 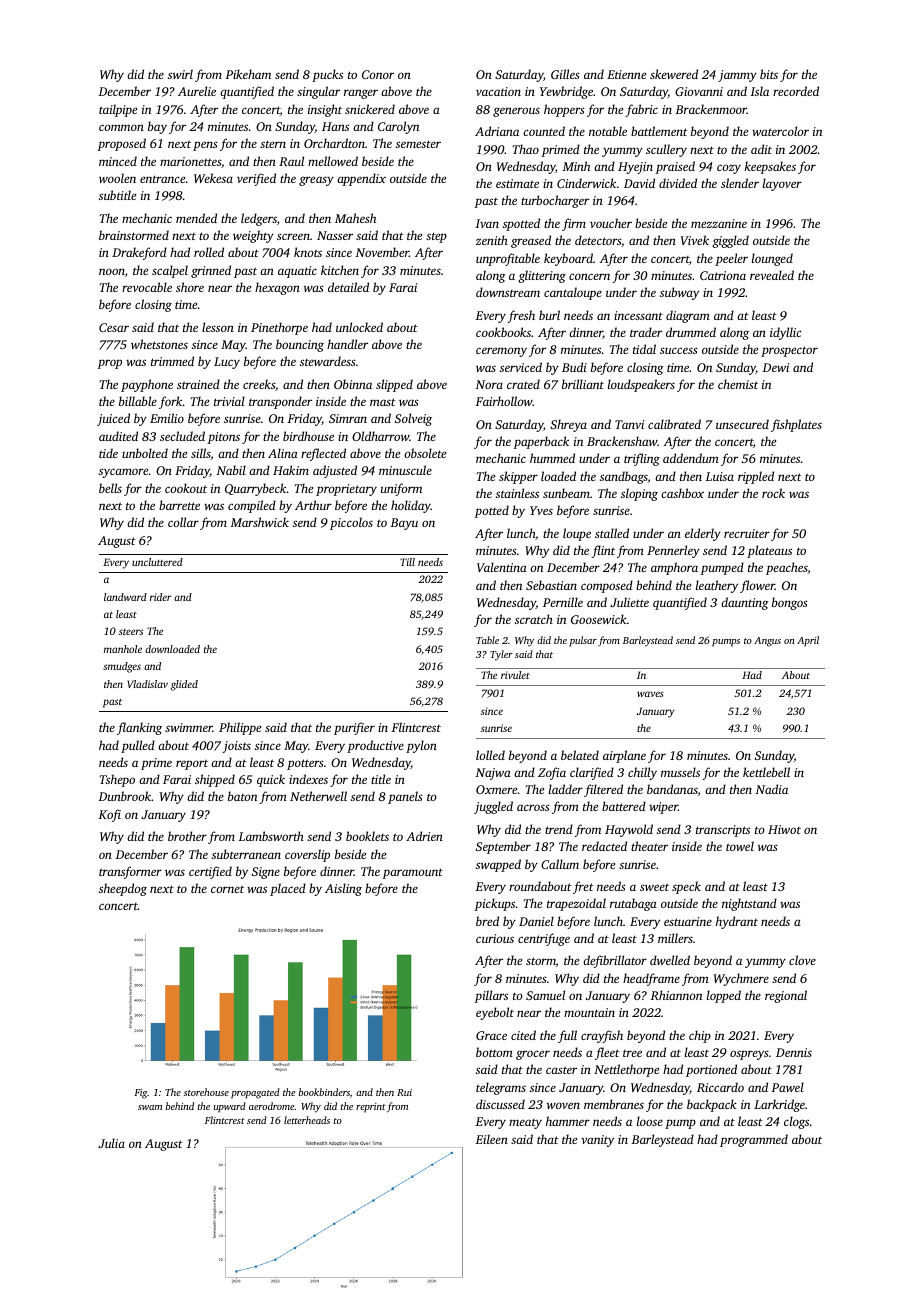 I want to click on Philippe, so click(x=240, y=728).
